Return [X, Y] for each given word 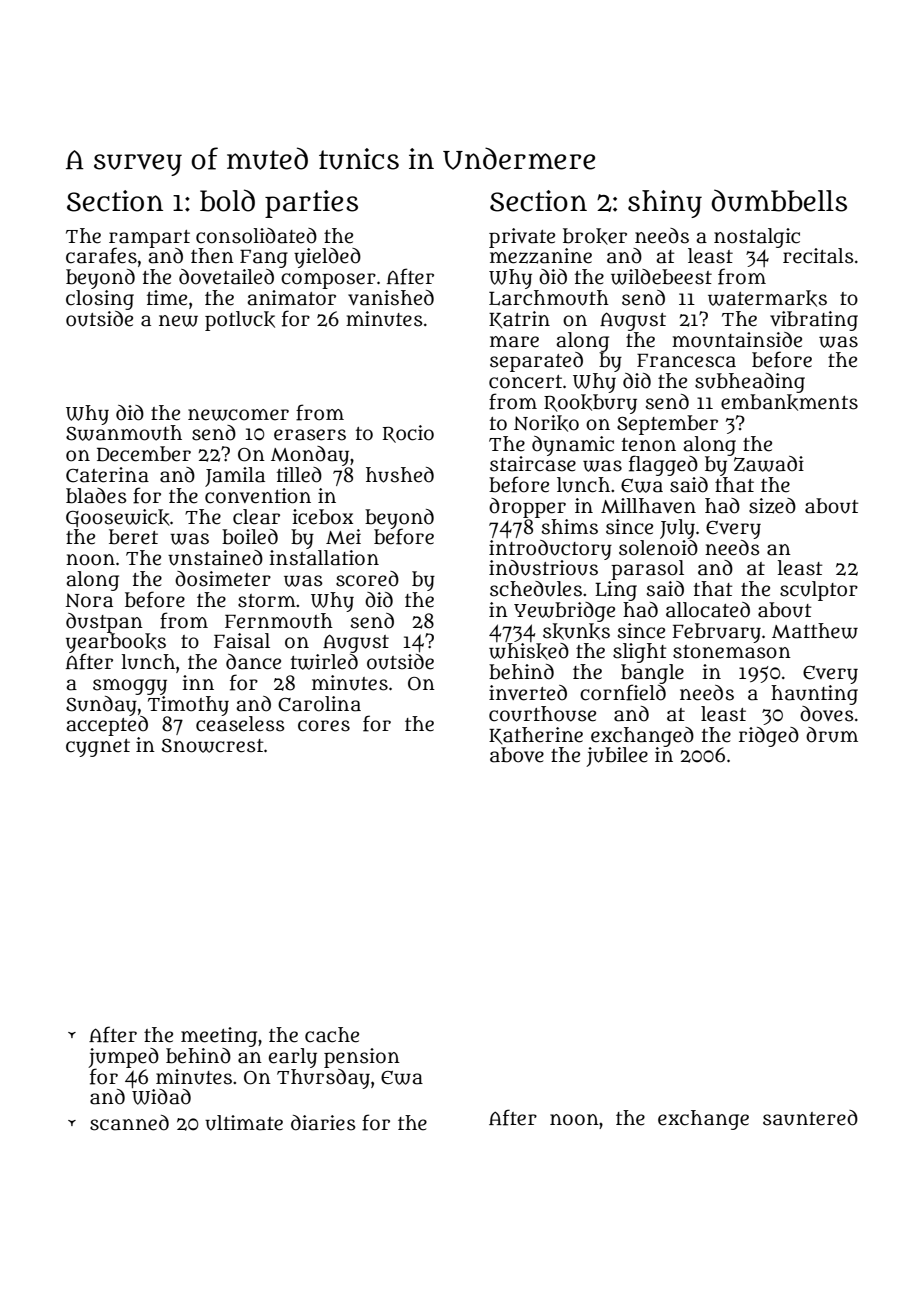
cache [332, 1035]
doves [827, 714]
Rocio [408, 434]
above [517, 755]
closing [100, 300]
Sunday [101, 706]
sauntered [810, 1118]
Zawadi [769, 464]
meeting [219, 1037]
